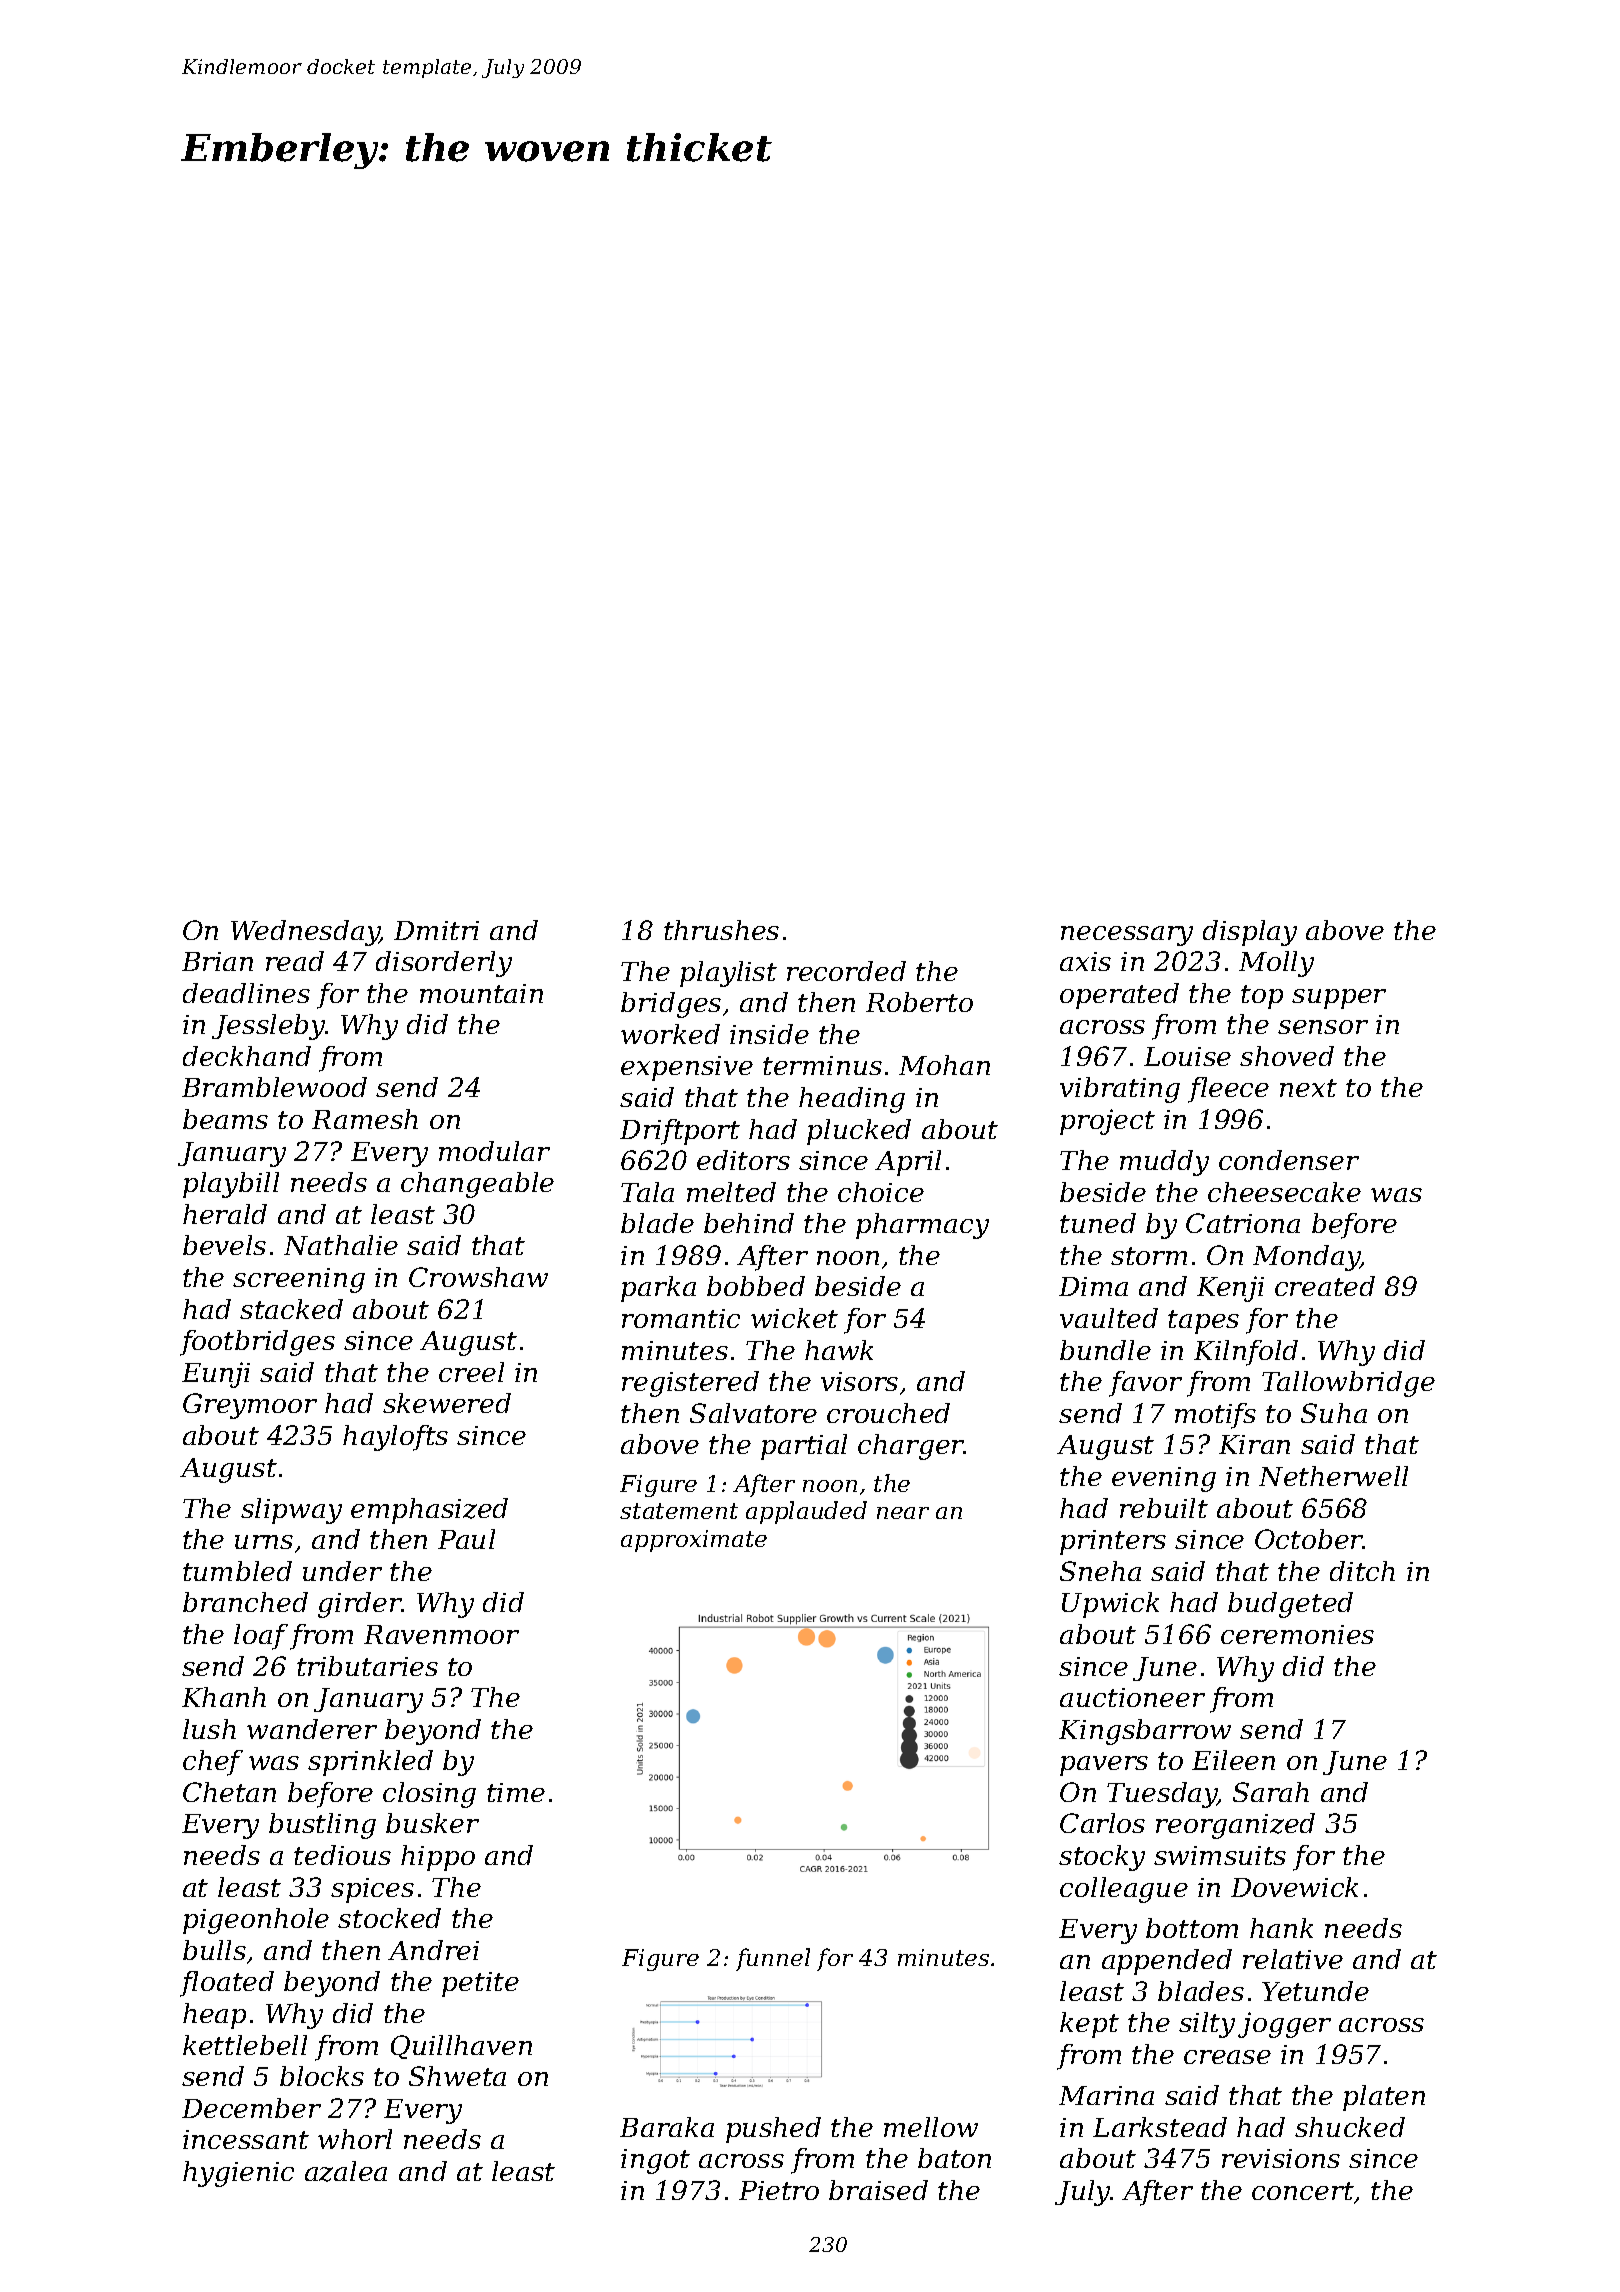 The image size is (1620, 2292). What do you see at coordinates (1250, 933) in the page?
I see `display` at bounding box center [1250, 933].
